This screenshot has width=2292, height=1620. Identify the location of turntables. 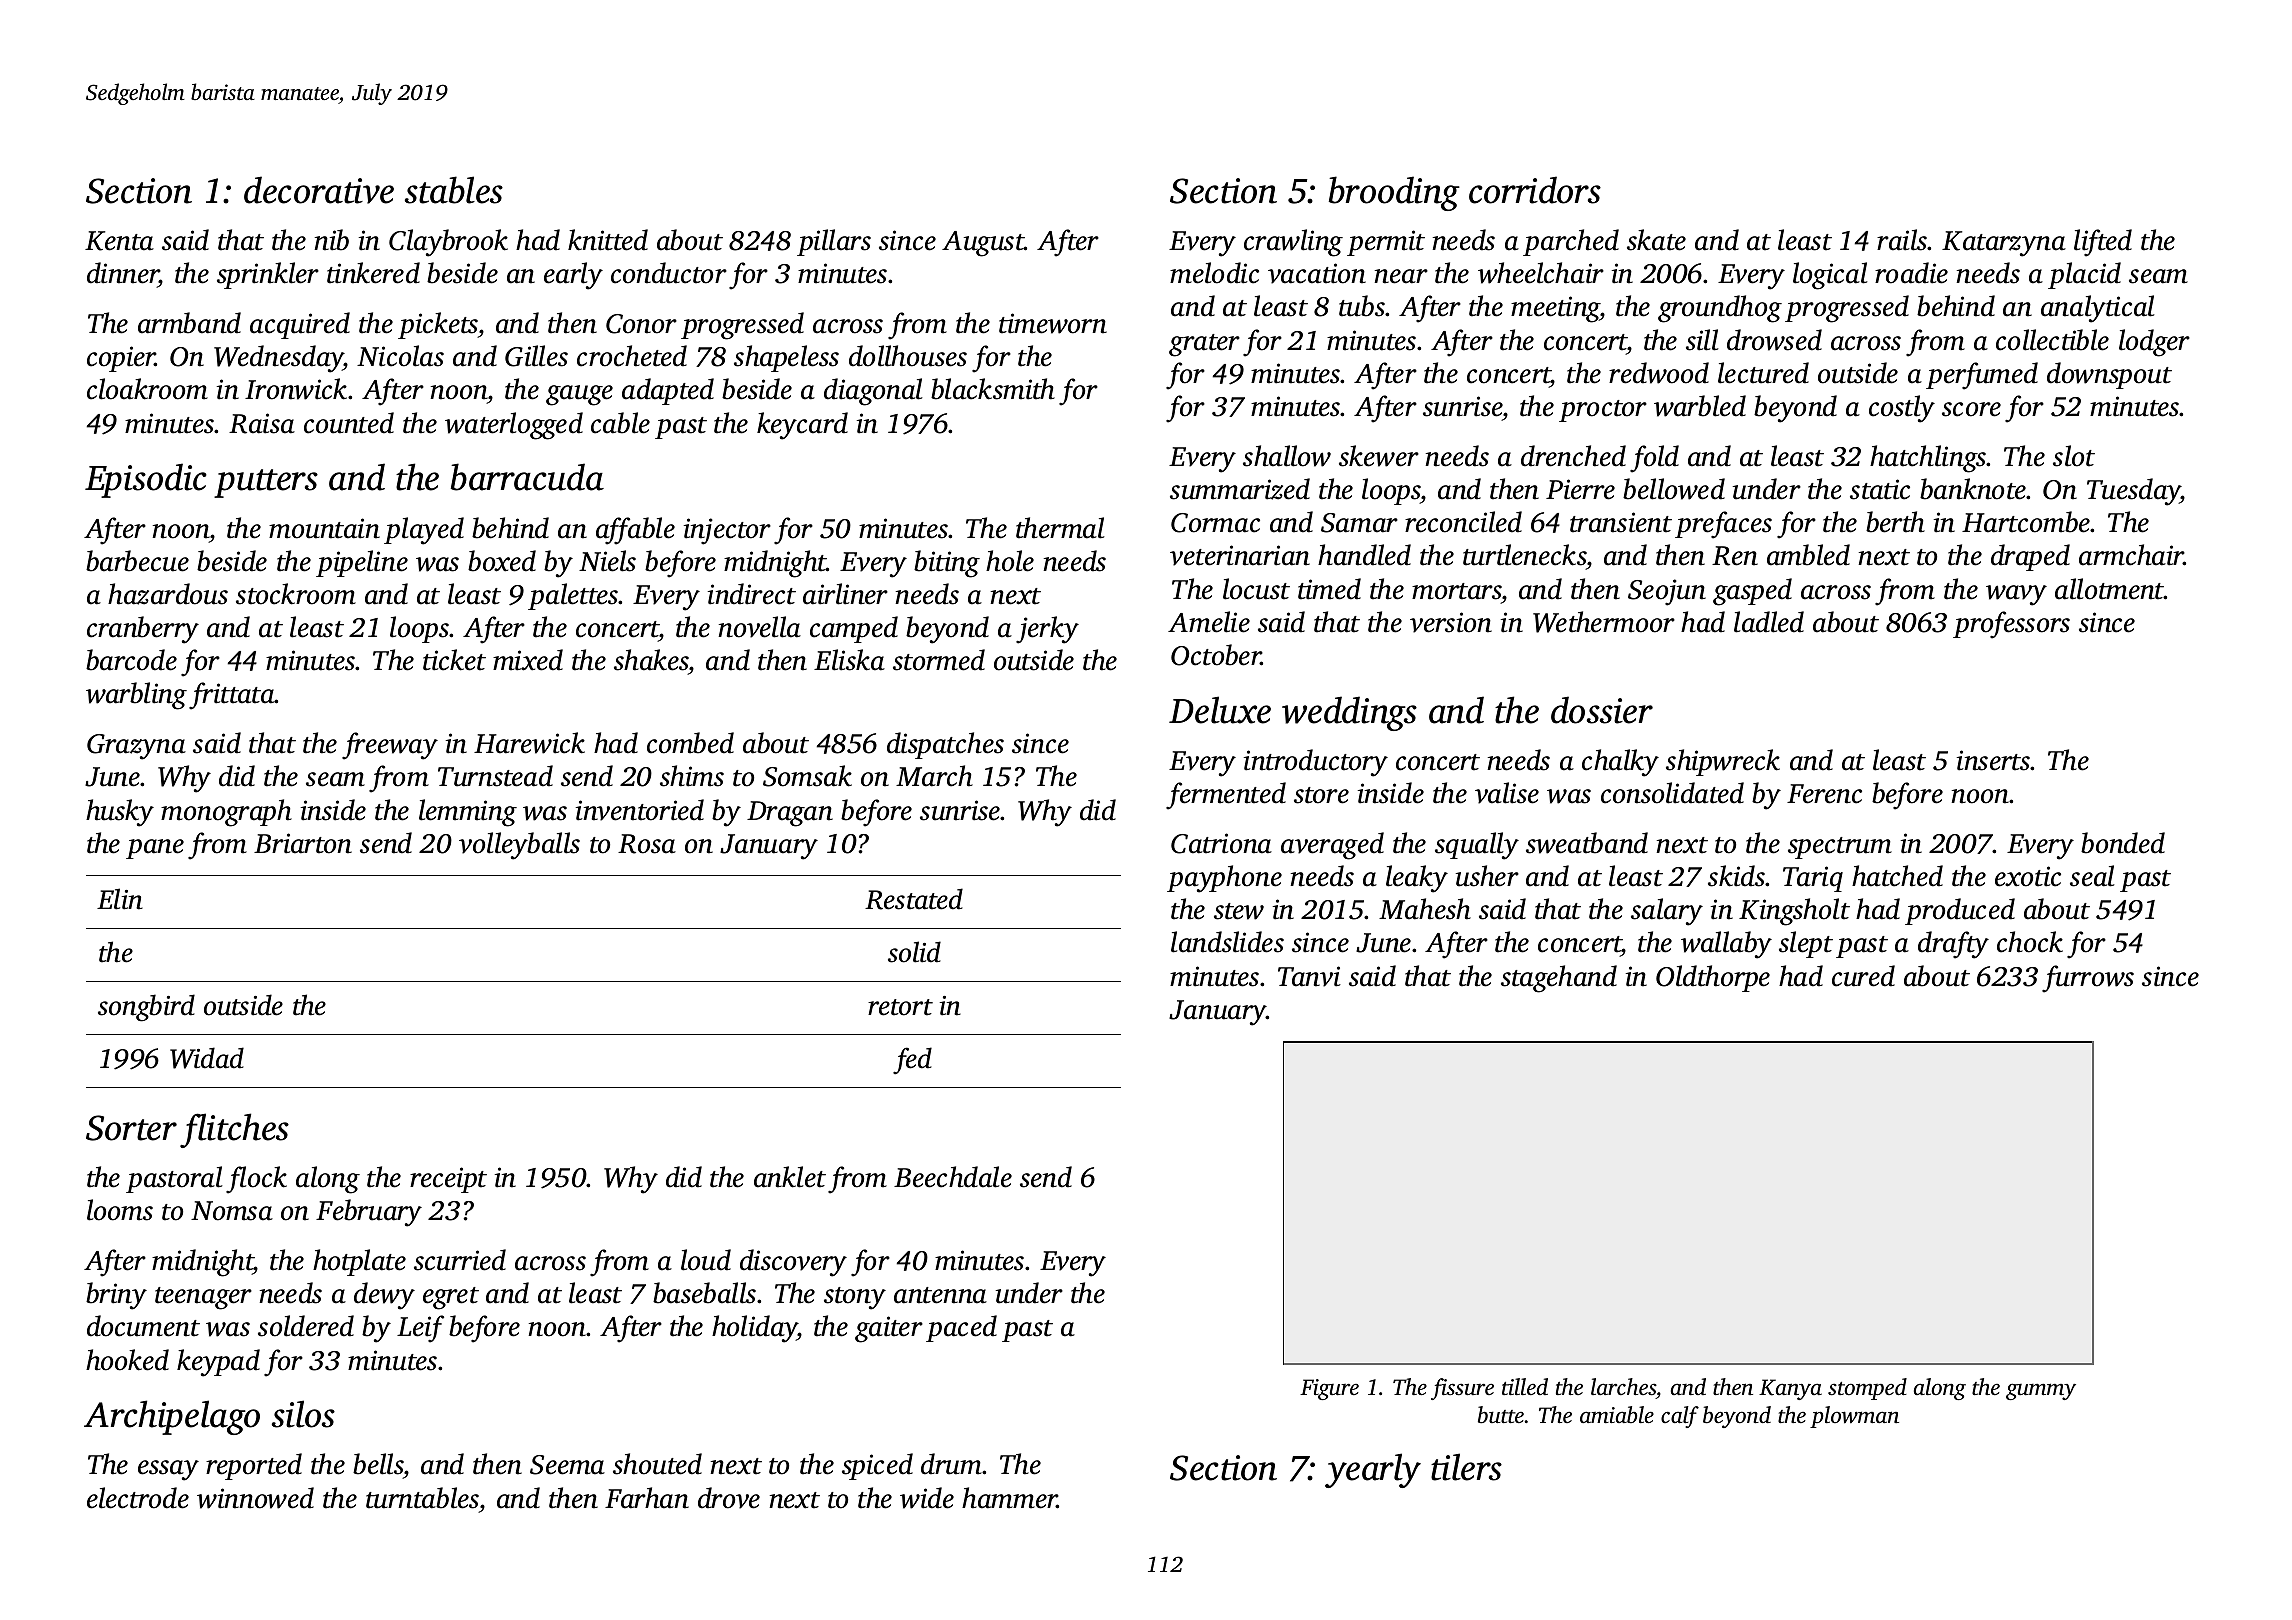
(422, 1498).
